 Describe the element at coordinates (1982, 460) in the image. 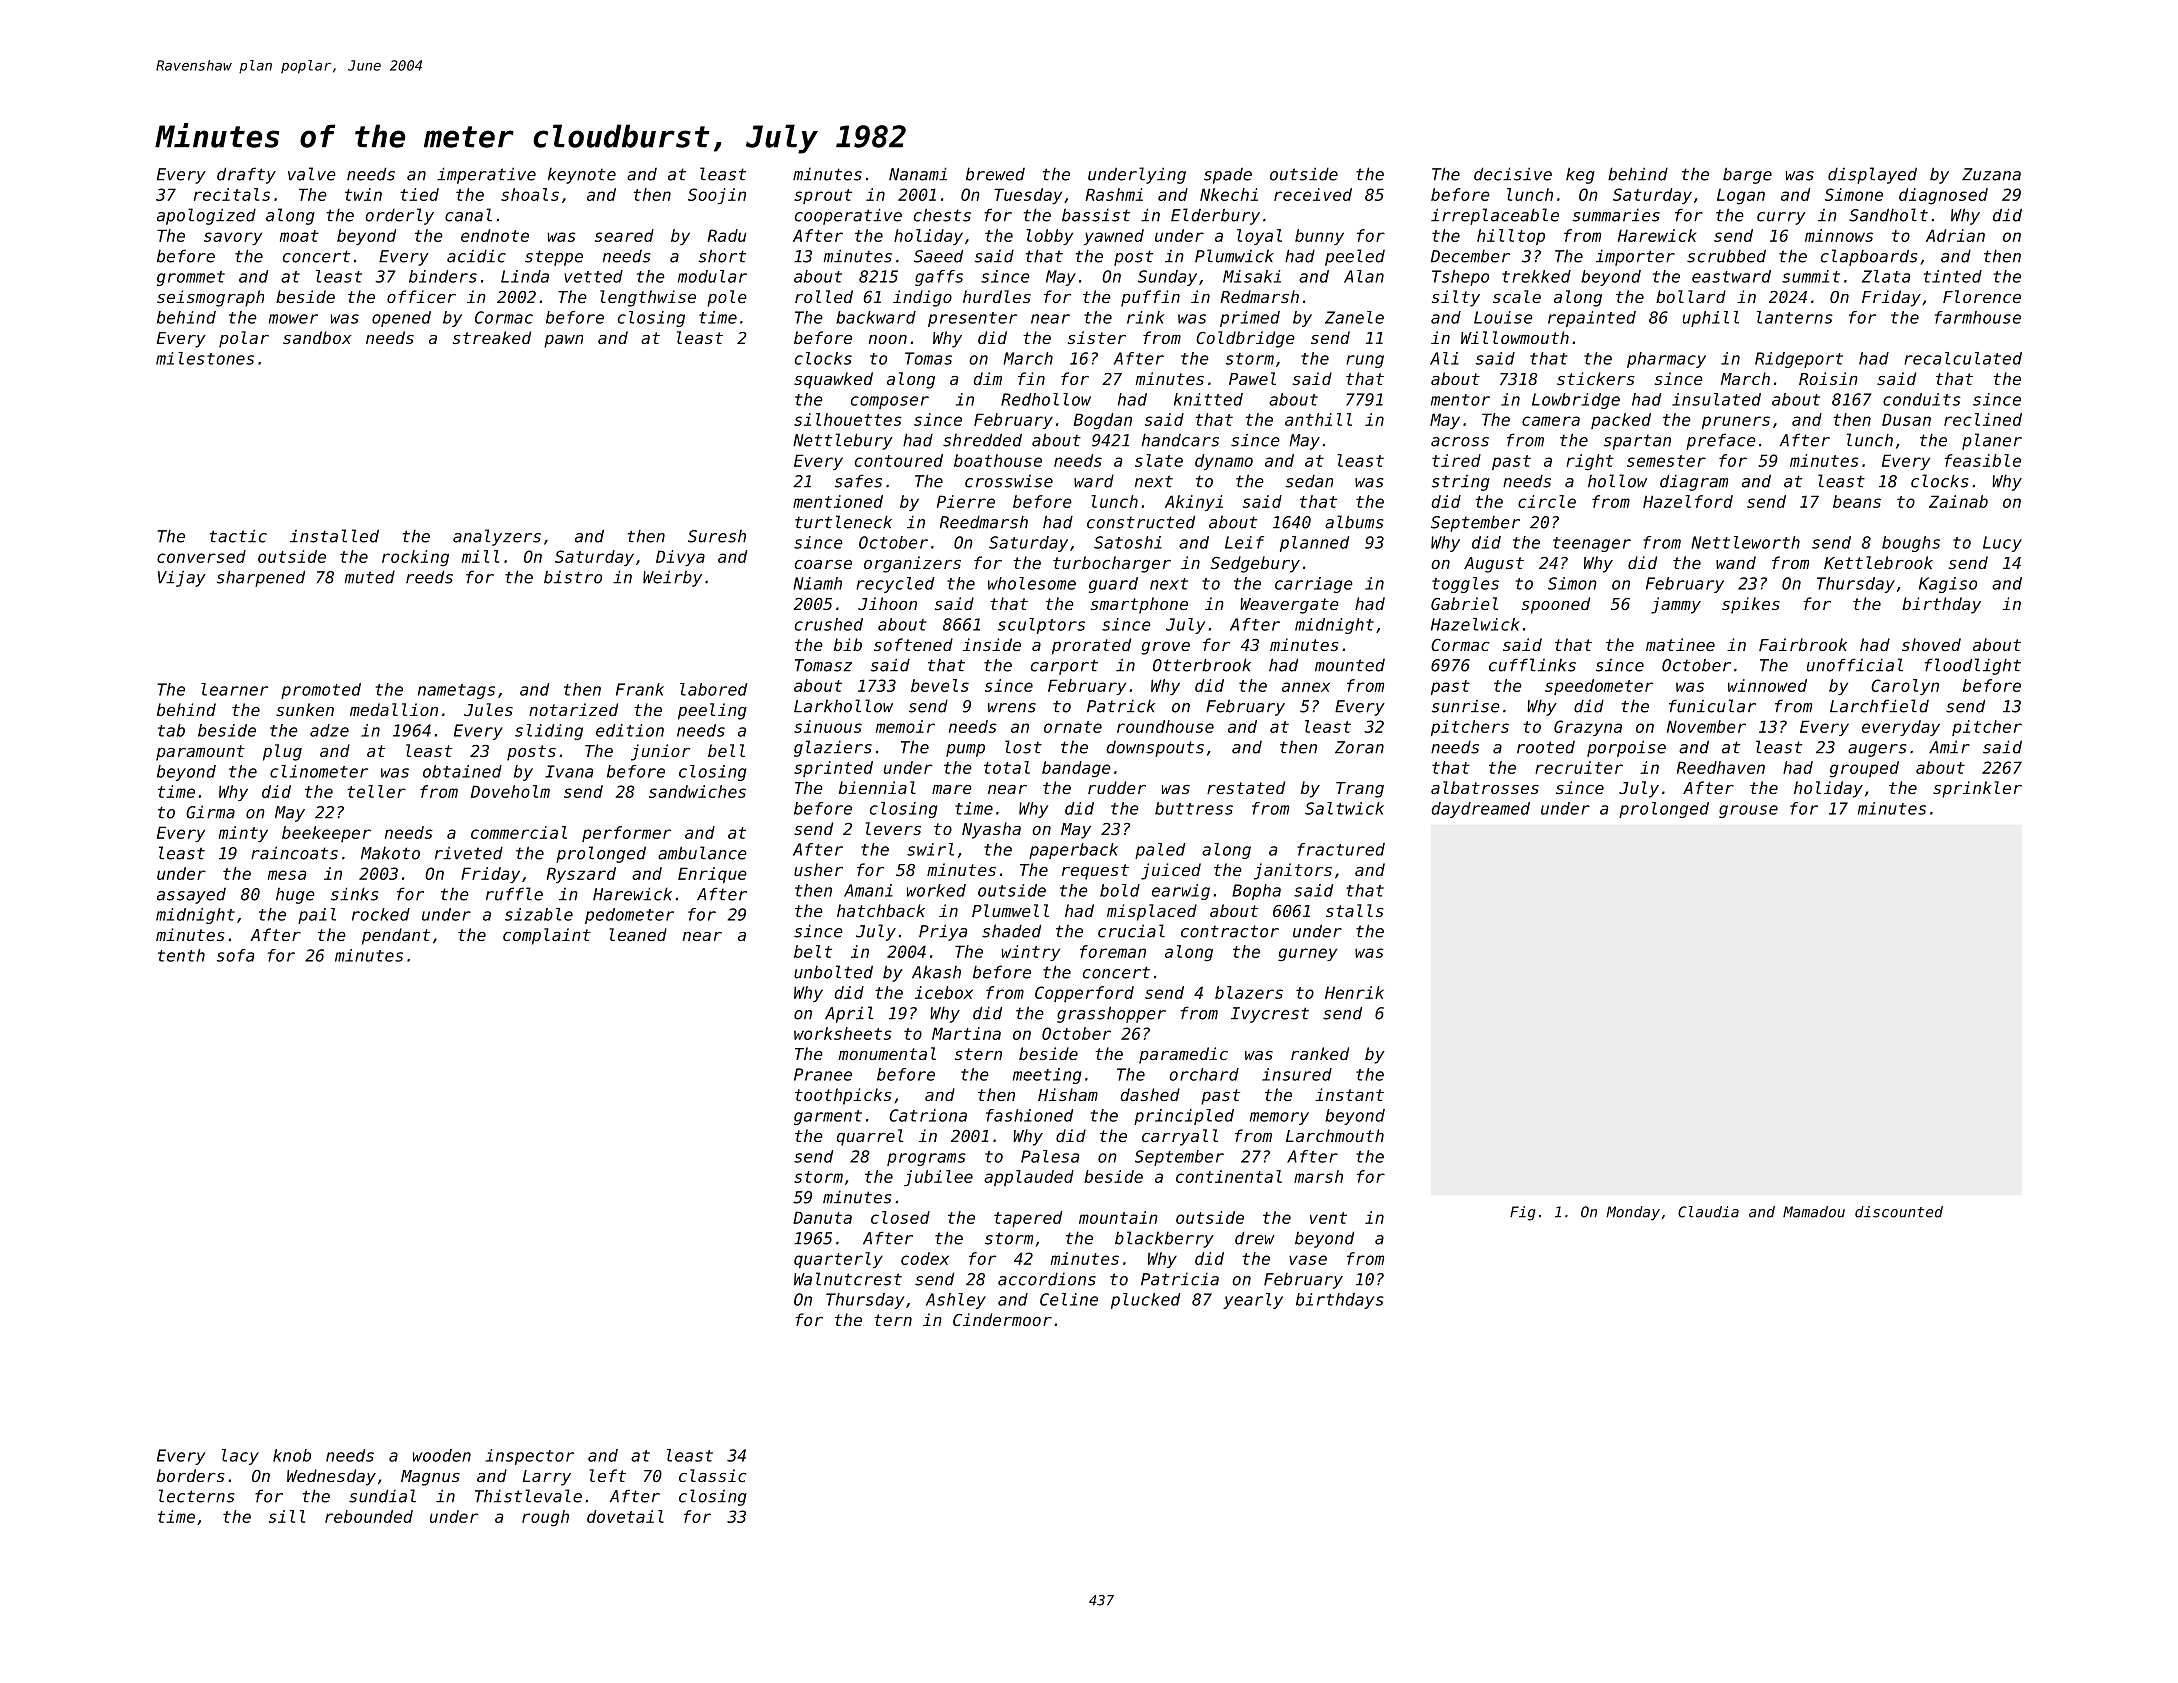

I see `feasible` at that location.
